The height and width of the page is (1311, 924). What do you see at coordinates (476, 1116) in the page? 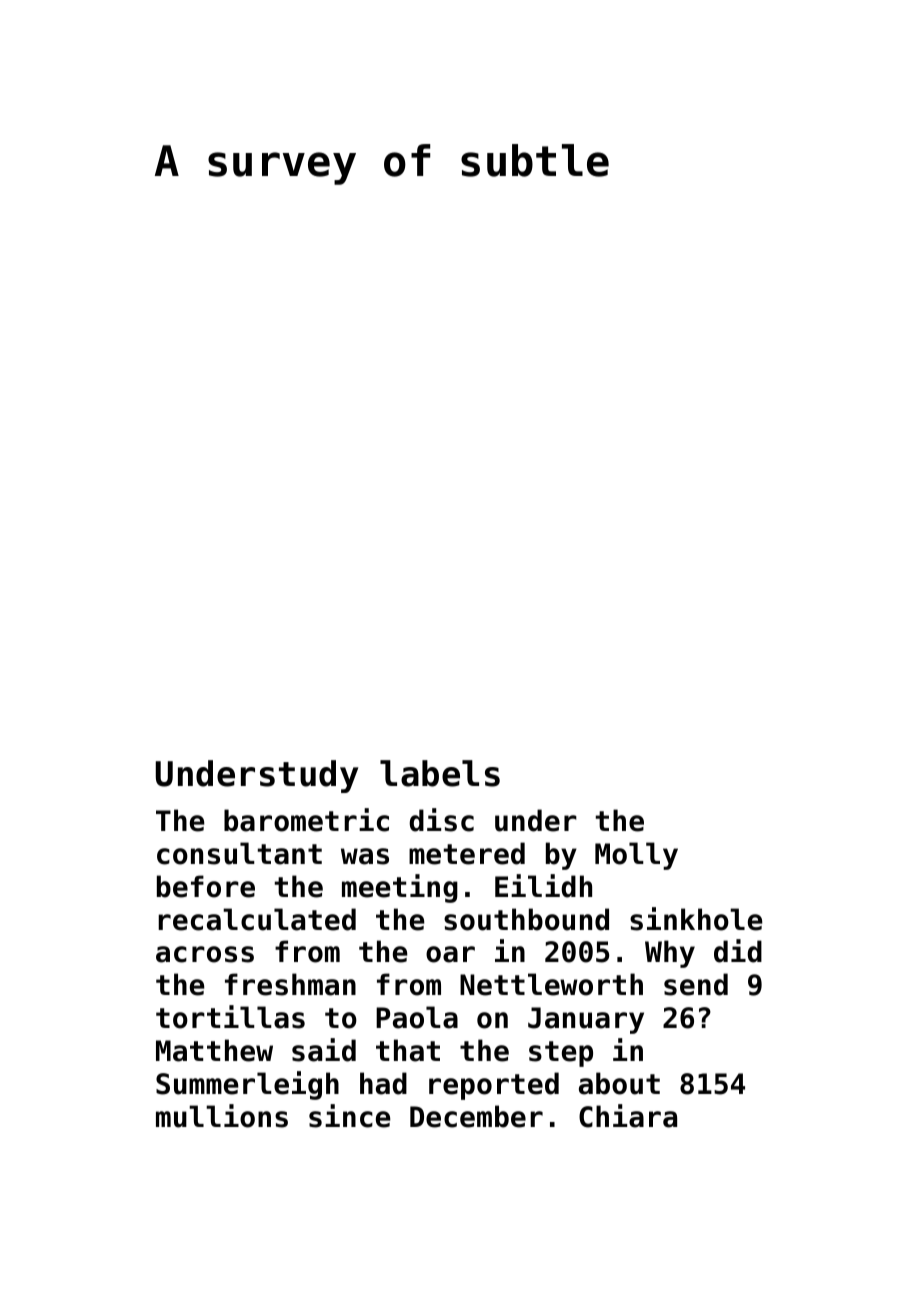
I see `December` at bounding box center [476, 1116].
